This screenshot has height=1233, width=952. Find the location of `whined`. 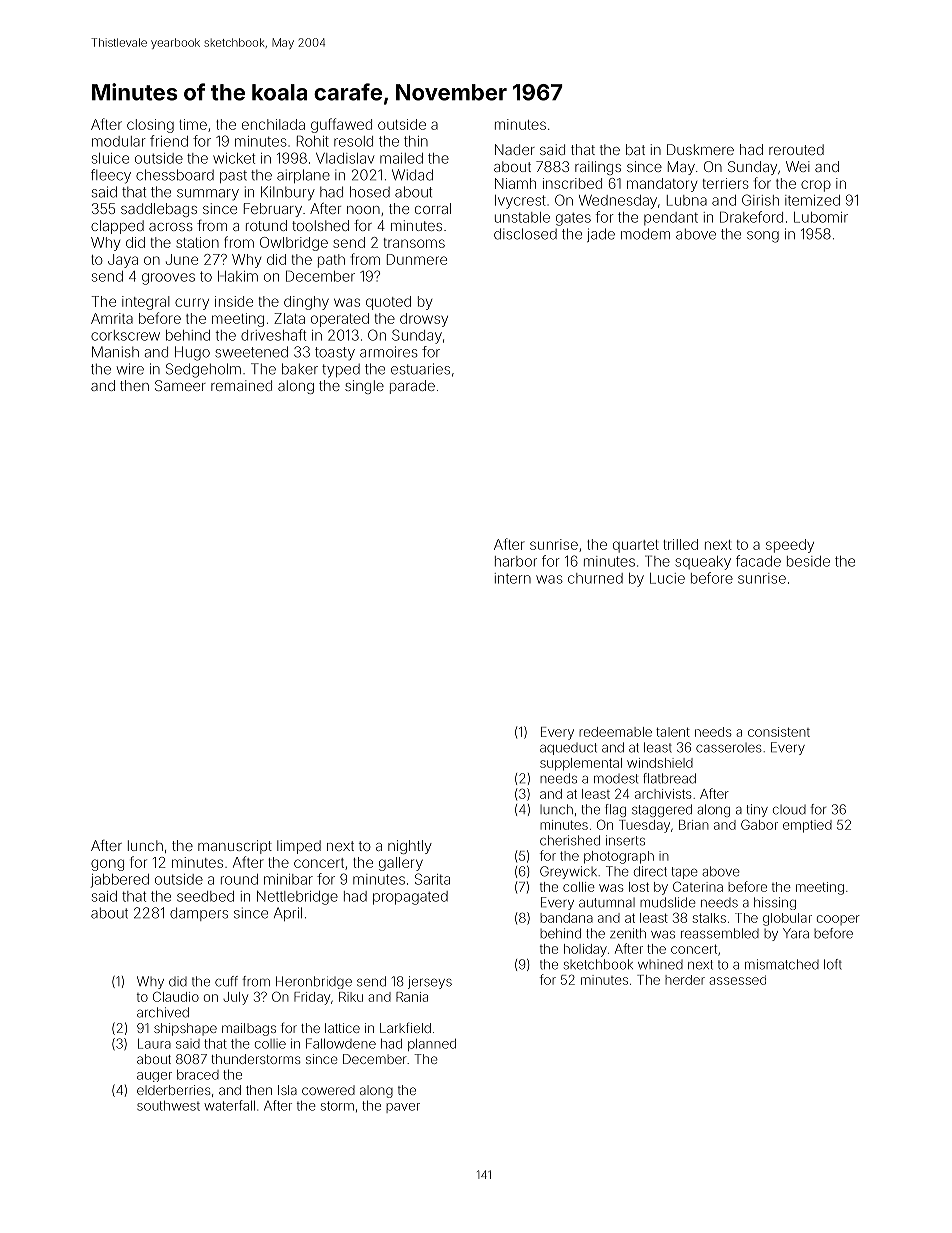

whined is located at coordinates (660, 964).
